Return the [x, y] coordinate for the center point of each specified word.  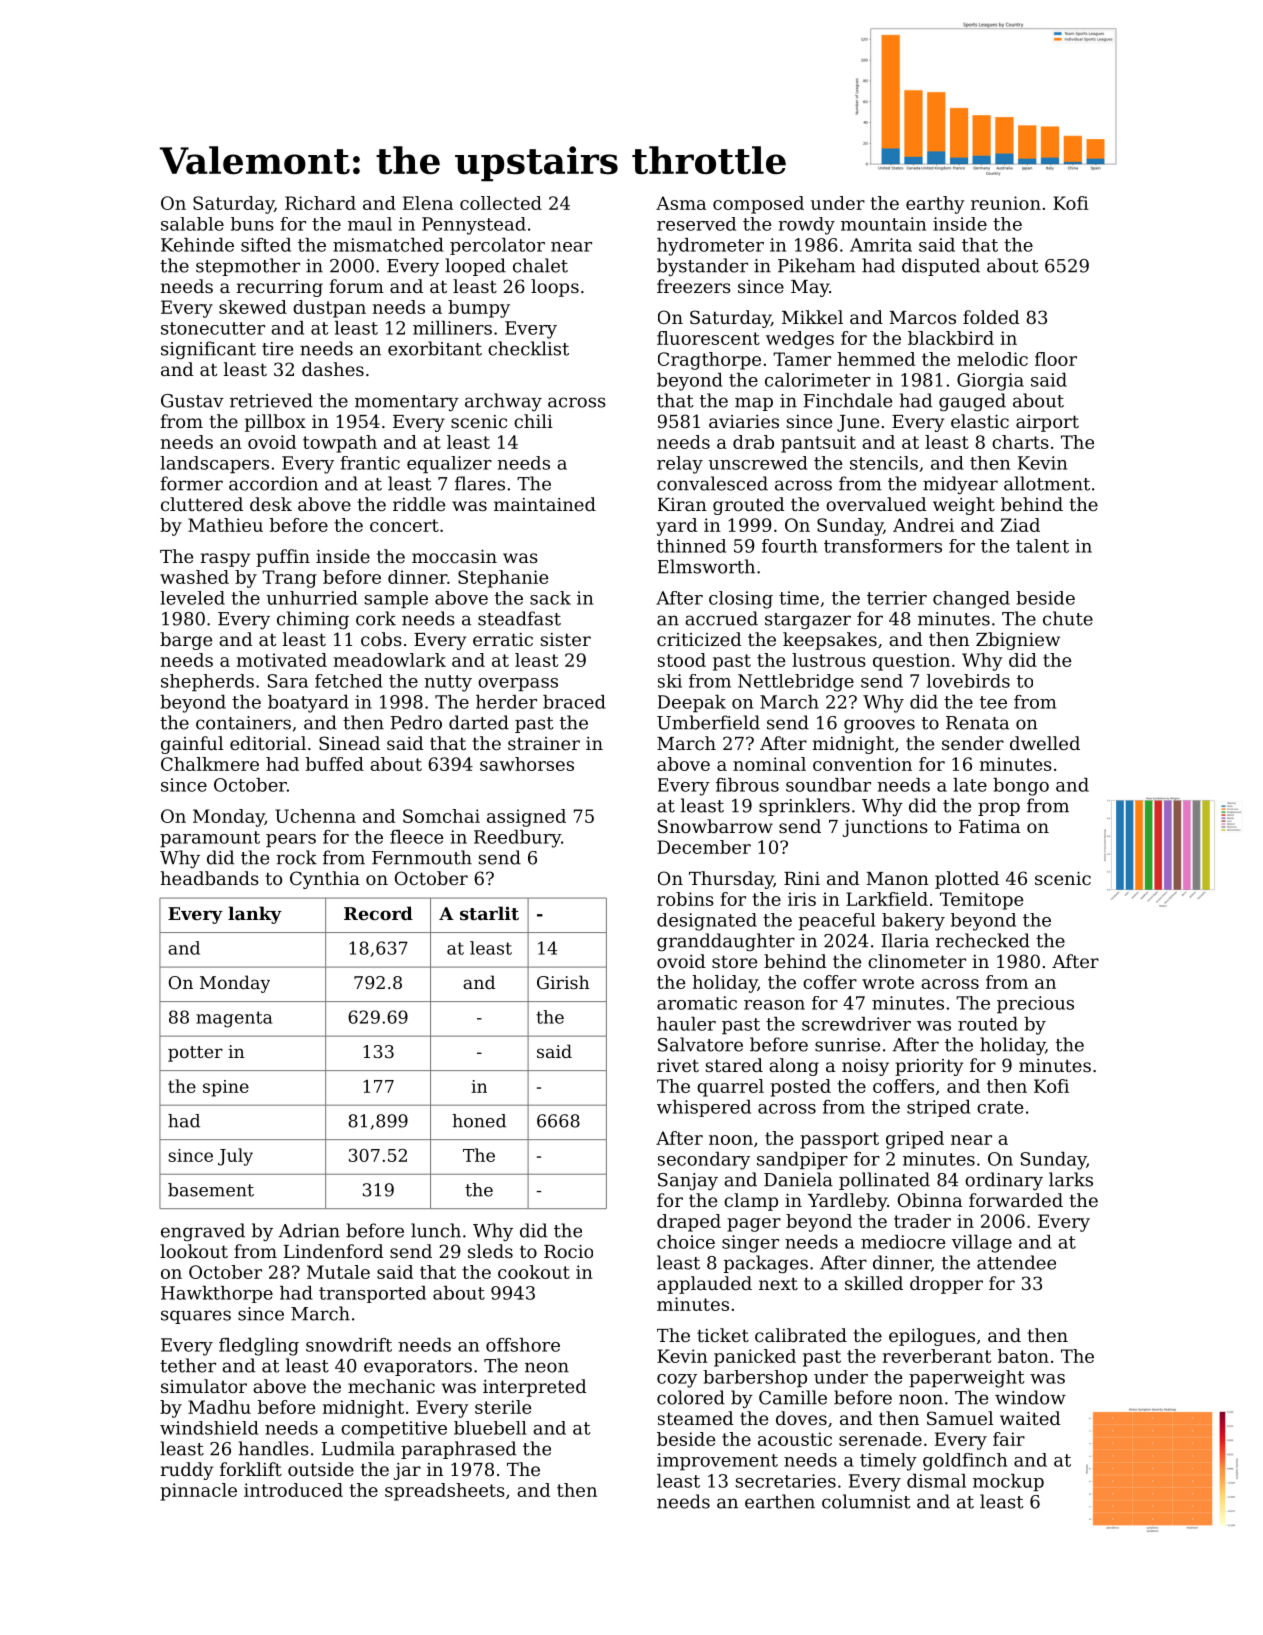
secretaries [786, 1481]
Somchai [441, 816]
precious [1035, 1005]
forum [356, 286]
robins [685, 899]
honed [479, 1121]
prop [999, 809]
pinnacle [198, 1492]
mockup [1008, 1483]
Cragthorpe [709, 361]
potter [195, 1054]
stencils [884, 463]
